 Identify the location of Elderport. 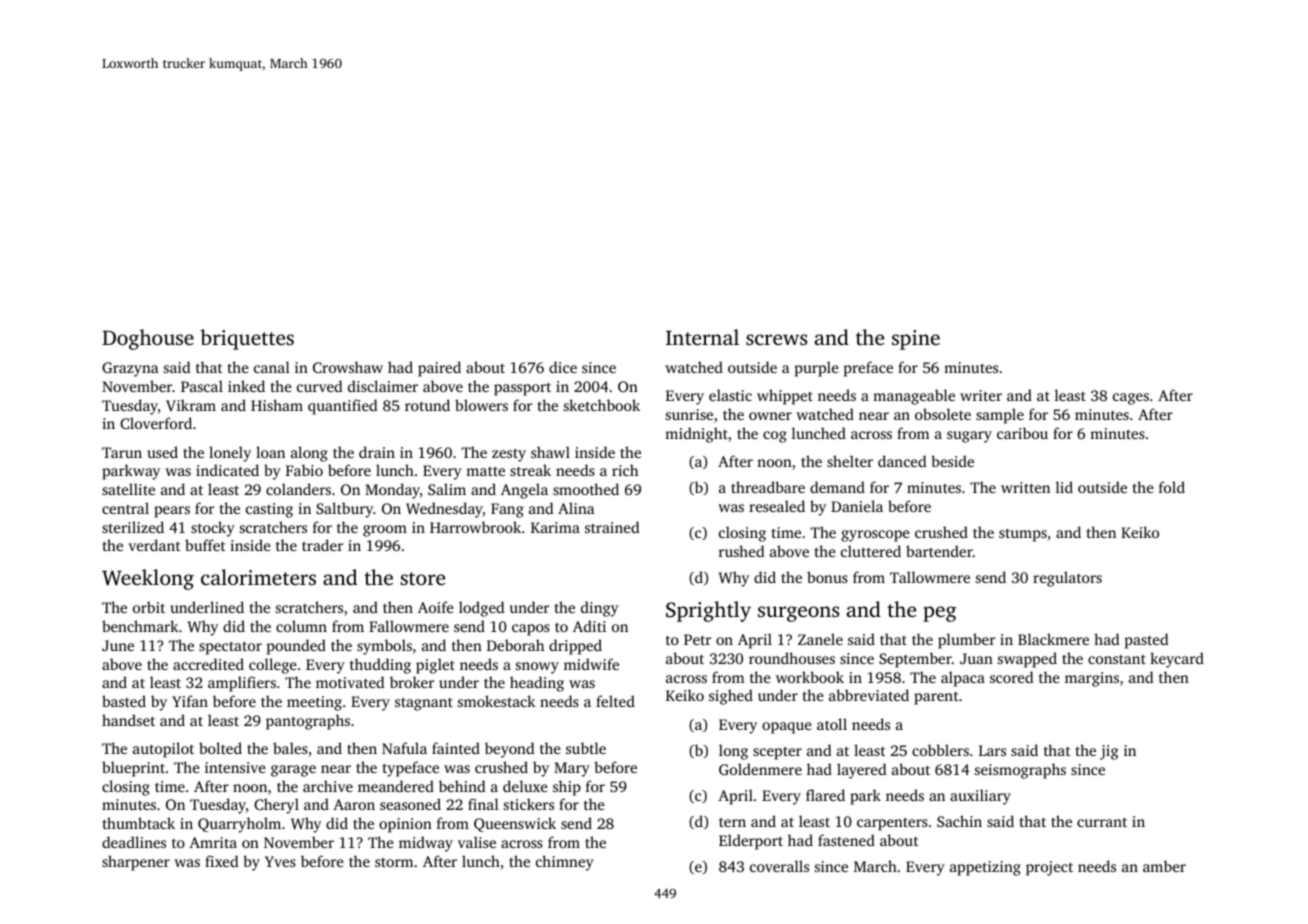
(751, 842).
